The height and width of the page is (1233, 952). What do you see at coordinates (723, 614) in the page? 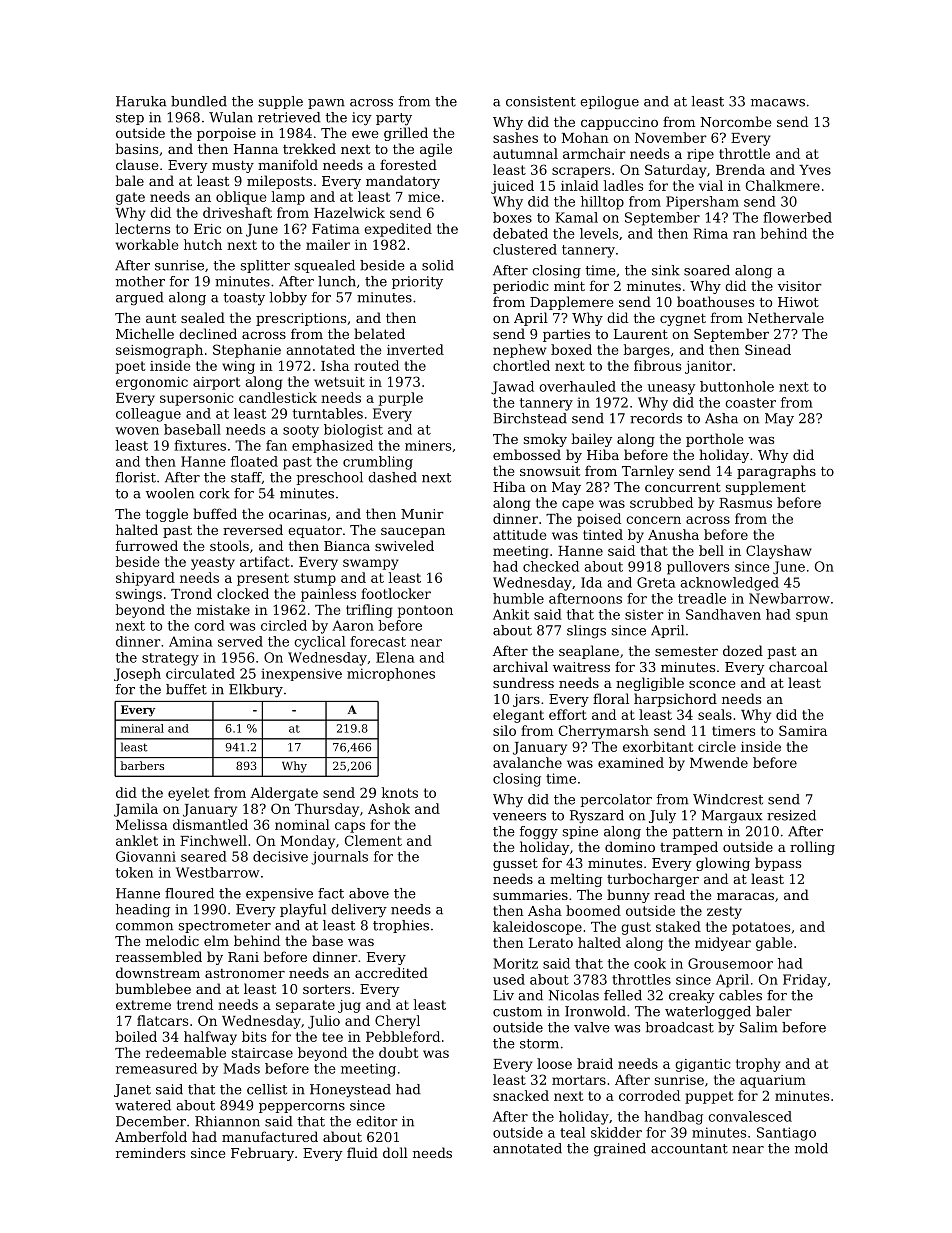
I see `Sandhaven` at bounding box center [723, 614].
